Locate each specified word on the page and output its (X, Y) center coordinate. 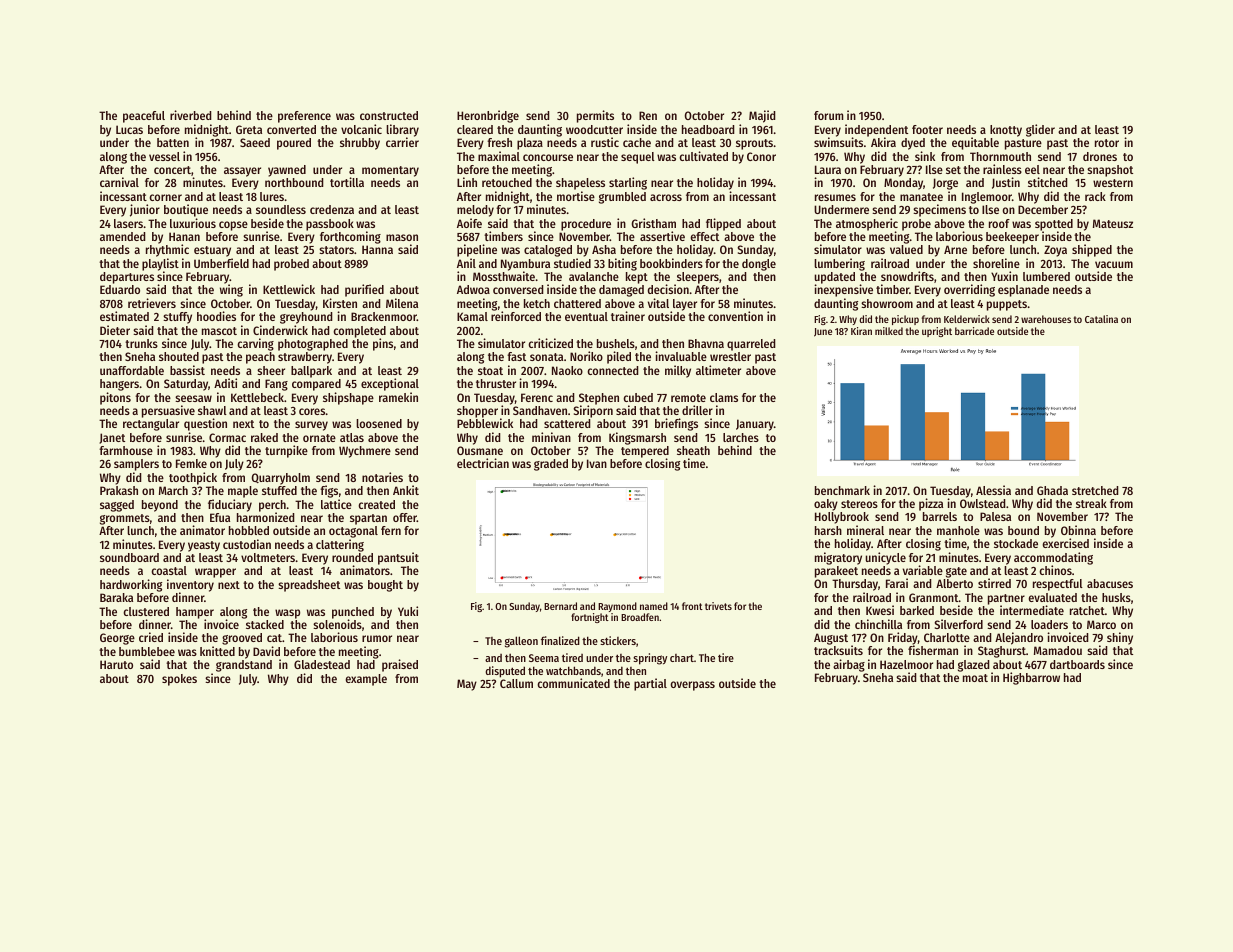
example (366, 680)
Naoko (567, 370)
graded (551, 465)
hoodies (216, 316)
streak (1091, 503)
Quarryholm (281, 479)
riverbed (191, 115)
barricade (974, 331)
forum (829, 115)
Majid (762, 116)
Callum (516, 683)
